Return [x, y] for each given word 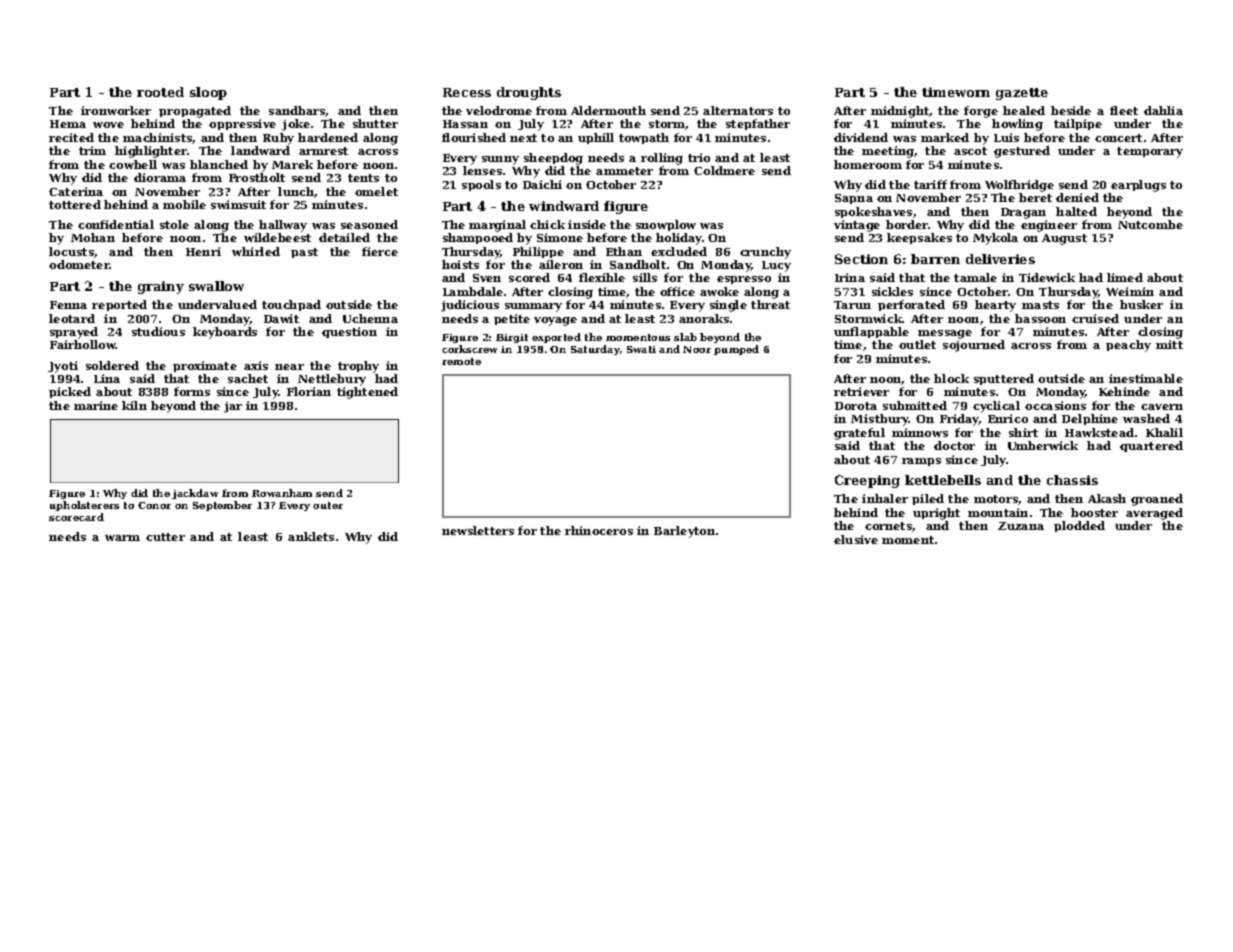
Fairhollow [83, 344]
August [1064, 239]
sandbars [297, 111]
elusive [856, 539]
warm [122, 538]
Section [861, 259]
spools [481, 185]
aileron [561, 264]
